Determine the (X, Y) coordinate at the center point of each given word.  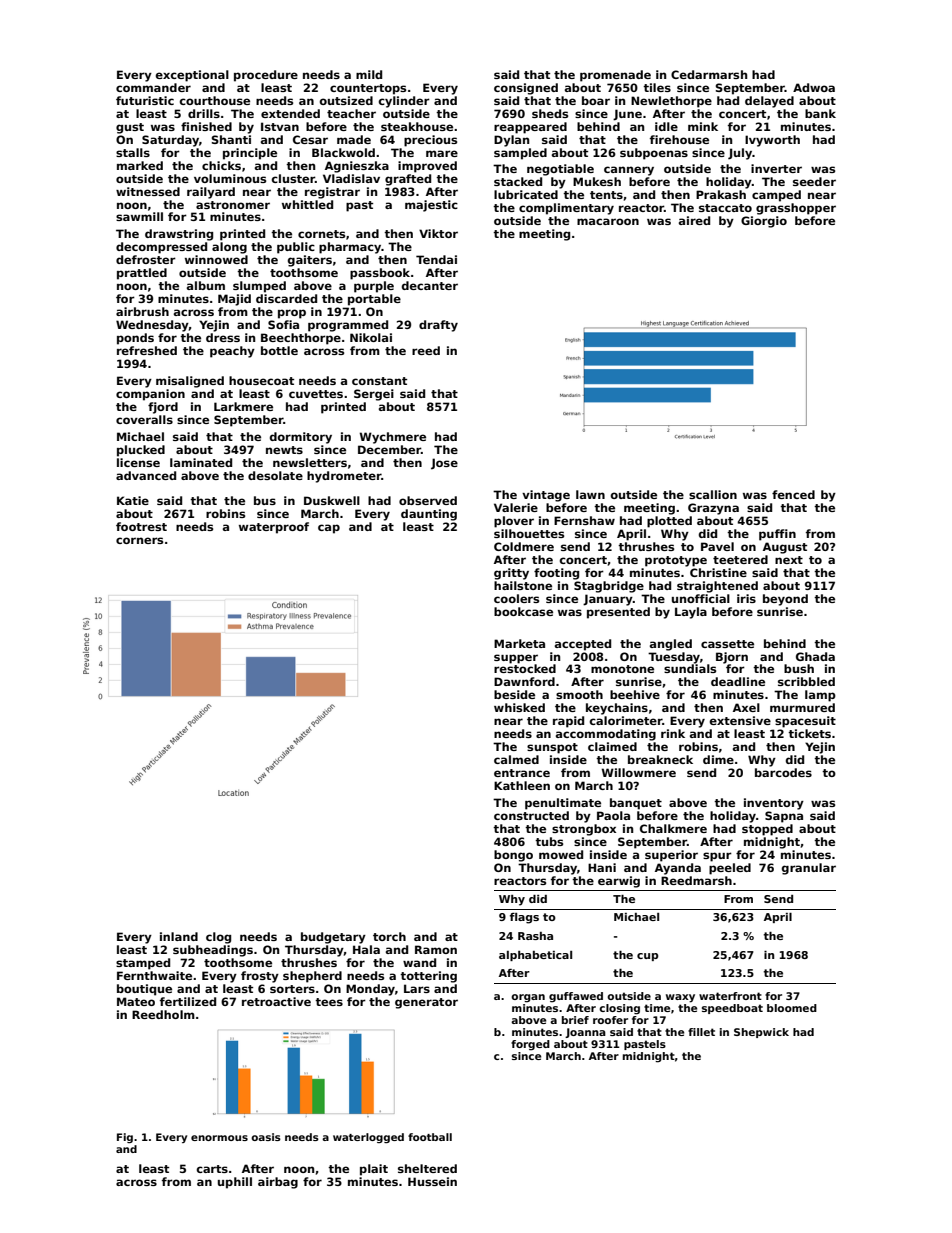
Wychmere (392, 438)
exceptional (192, 76)
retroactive (276, 1001)
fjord (163, 408)
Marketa (519, 643)
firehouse (679, 139)
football (430, 1137)
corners (139, 540)
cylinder (404, 102)
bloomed (792, 1008)
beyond (785, 600)
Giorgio (764, 222)
